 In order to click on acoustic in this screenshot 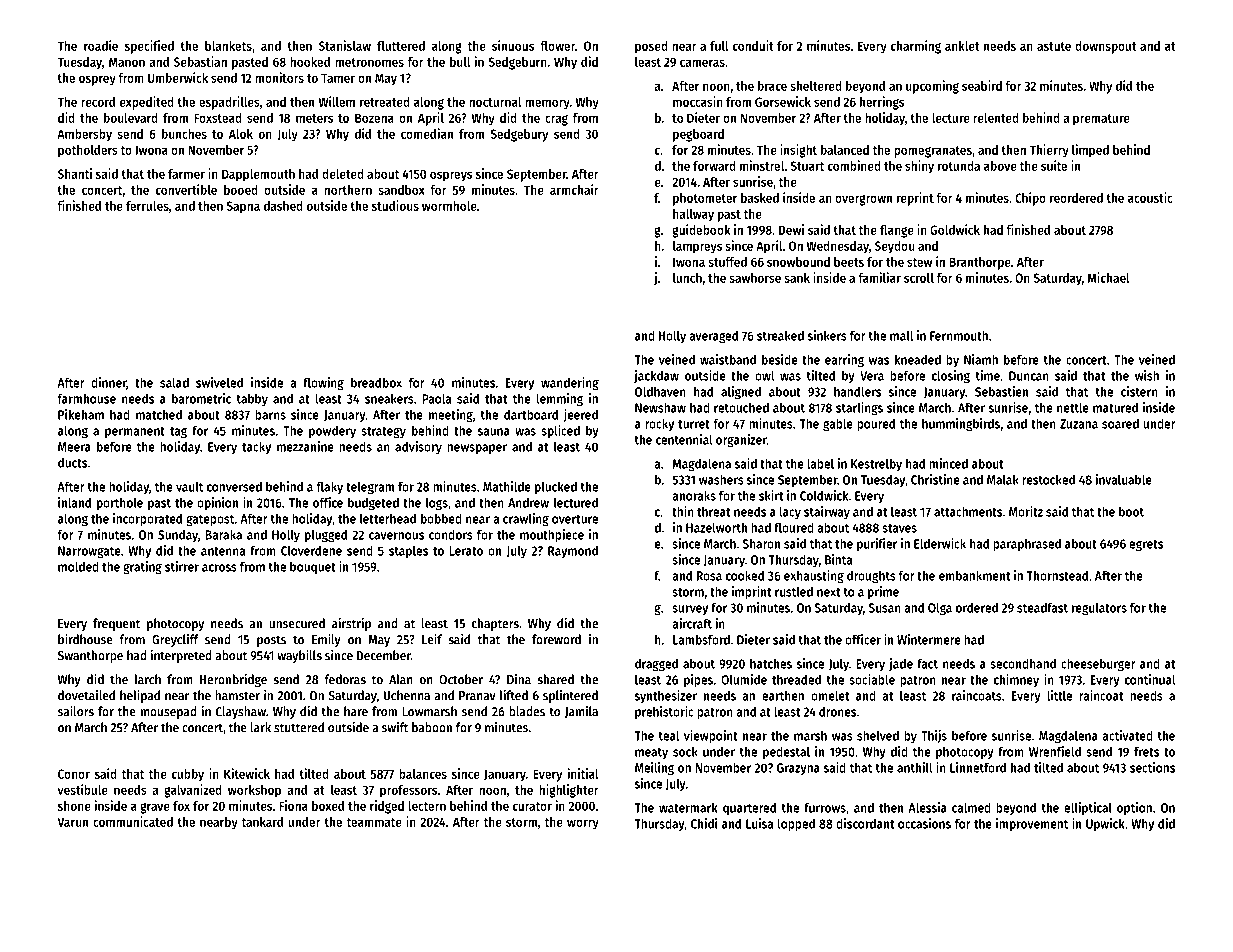, I will do `click(1150, 197)`.
